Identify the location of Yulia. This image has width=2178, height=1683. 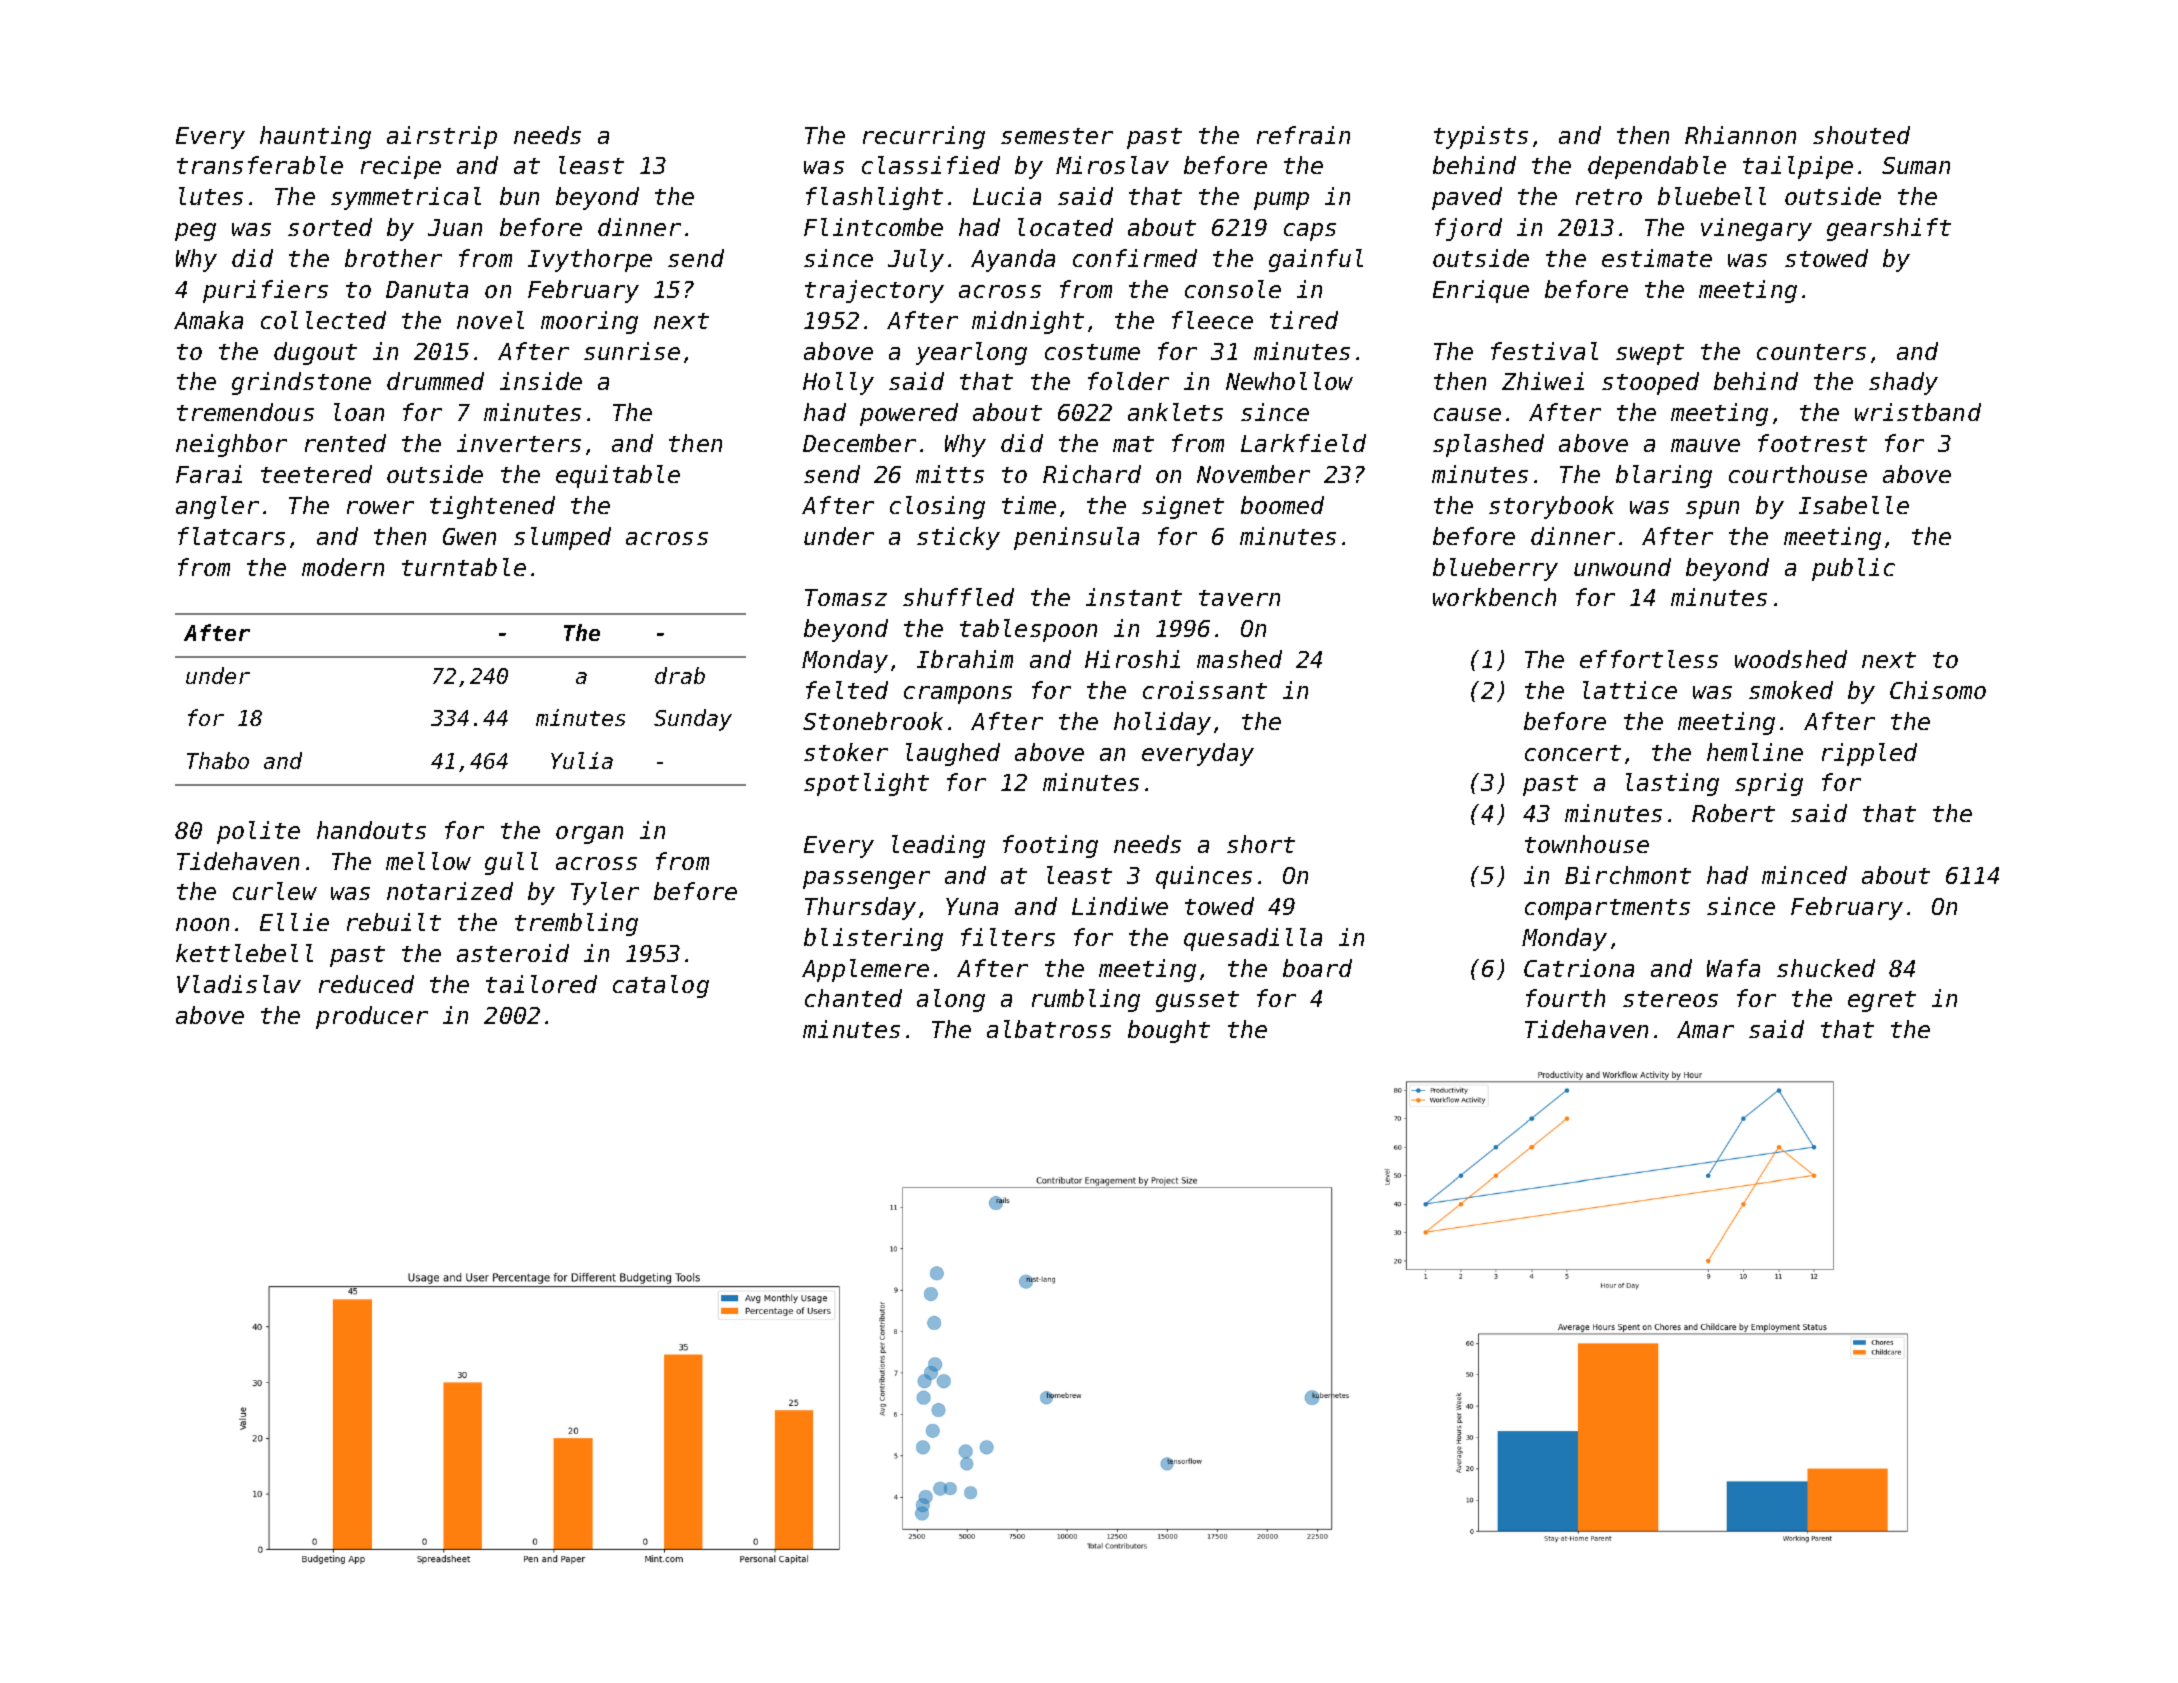
(582, 760).
